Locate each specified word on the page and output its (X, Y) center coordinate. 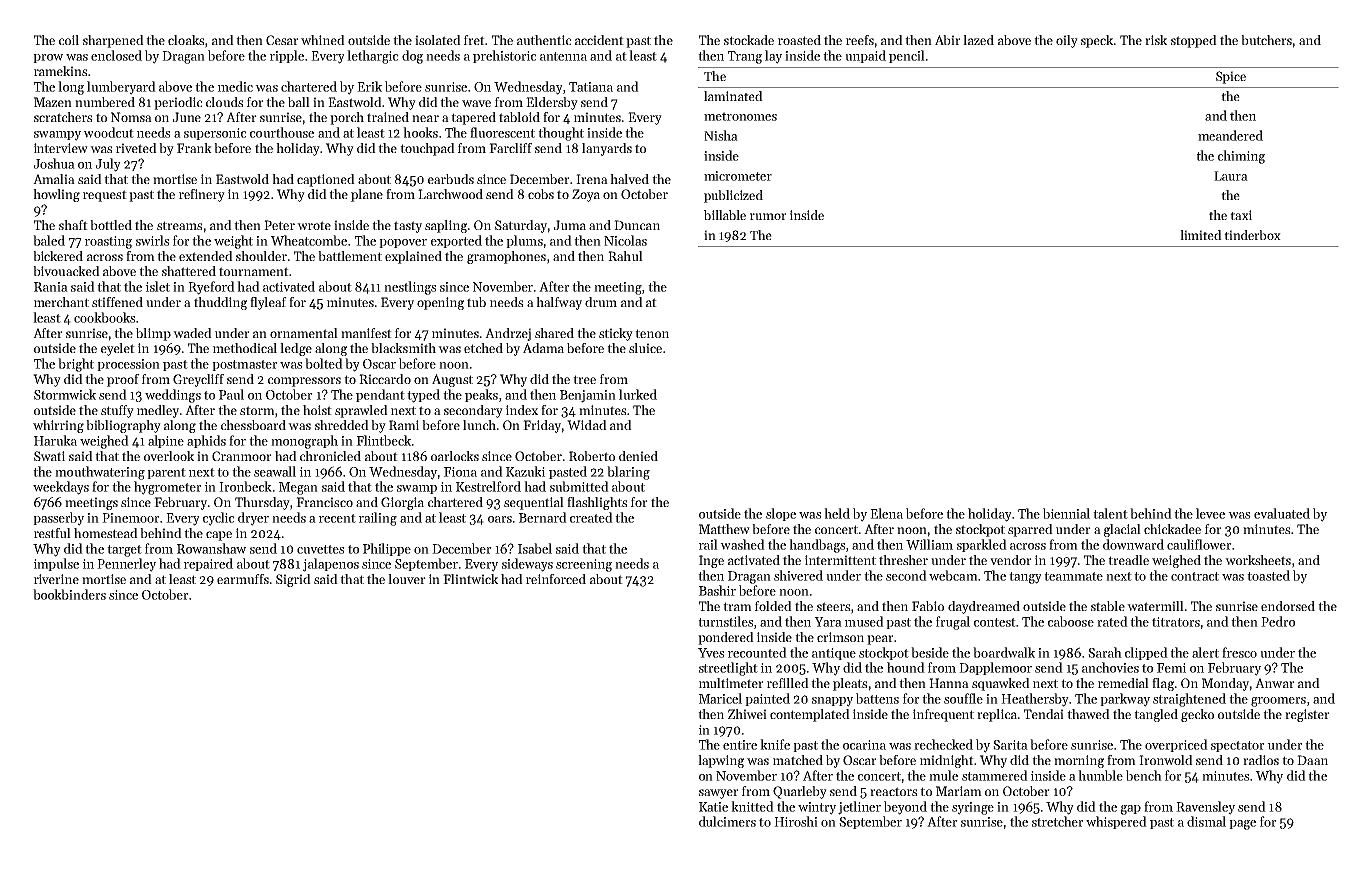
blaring (628, 473)
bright (76, 365)
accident (599, 40)
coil (69, 40)
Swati (49, 456)
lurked (638, 394)
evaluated (1282, 513)
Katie (713, 807)
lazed (978, 40)
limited (1201, 235)
